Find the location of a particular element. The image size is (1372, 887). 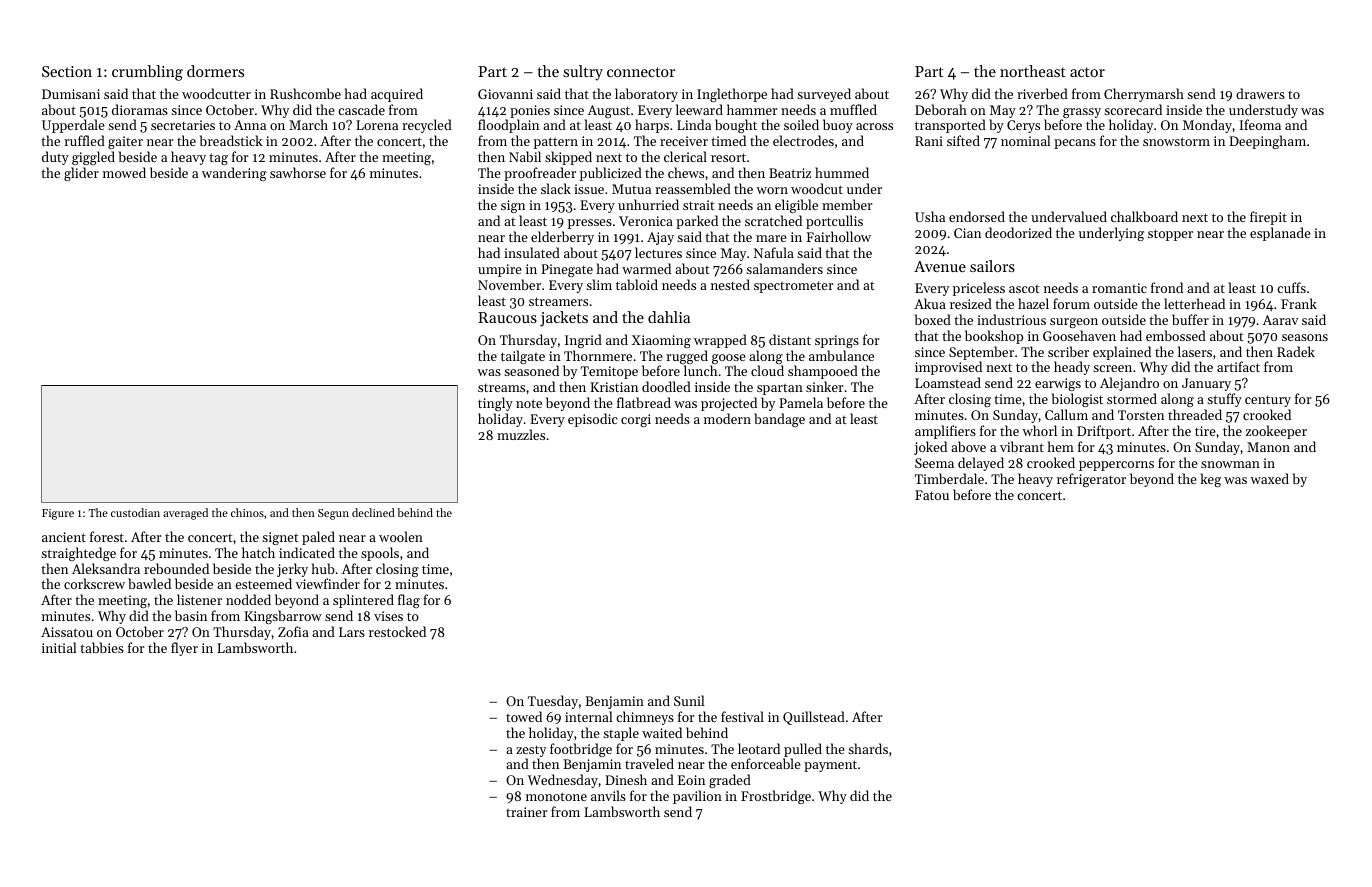

trainer is located at coordinates (527, 812).
